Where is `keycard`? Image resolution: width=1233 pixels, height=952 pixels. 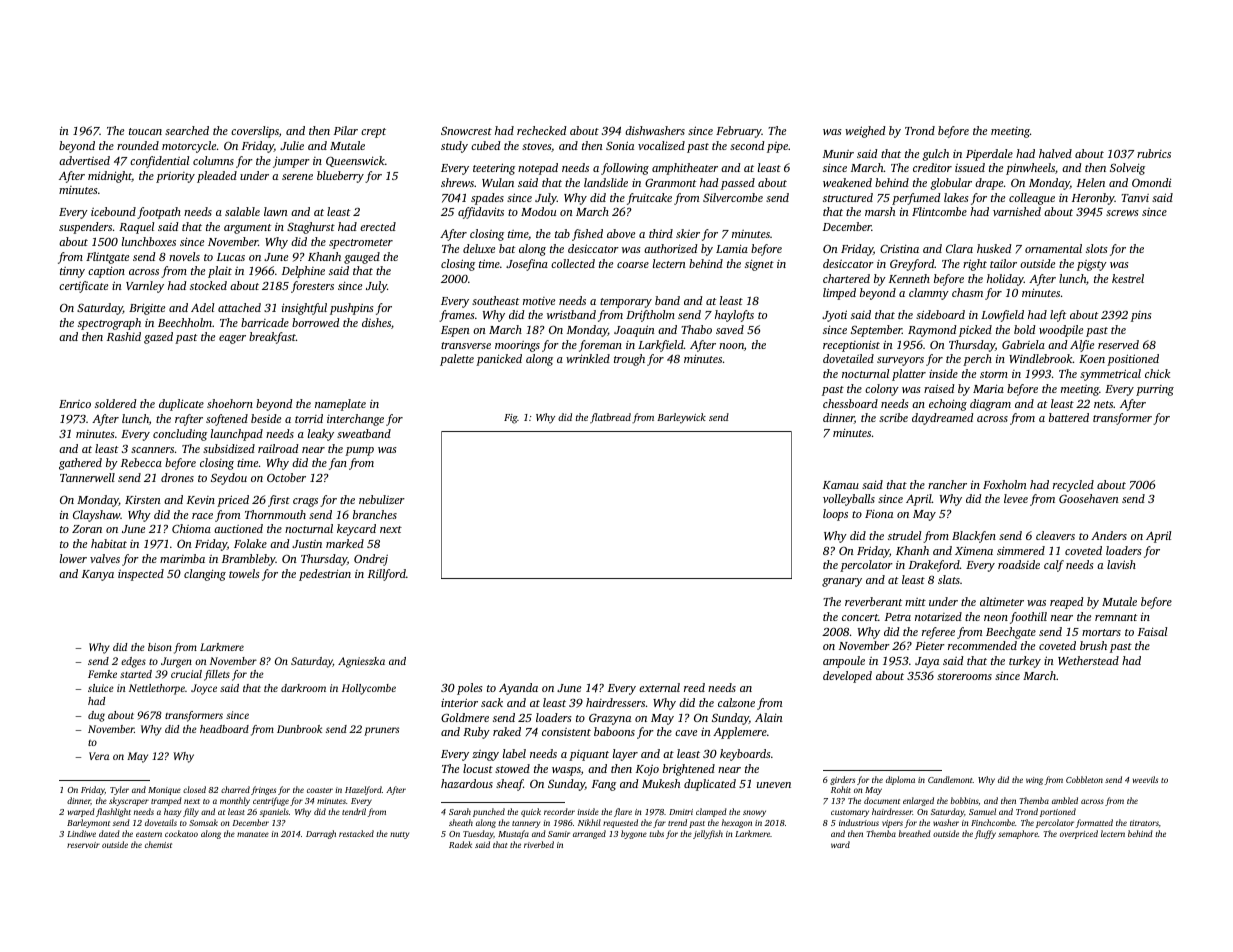
keycard is located at coordinates (356, 530).
